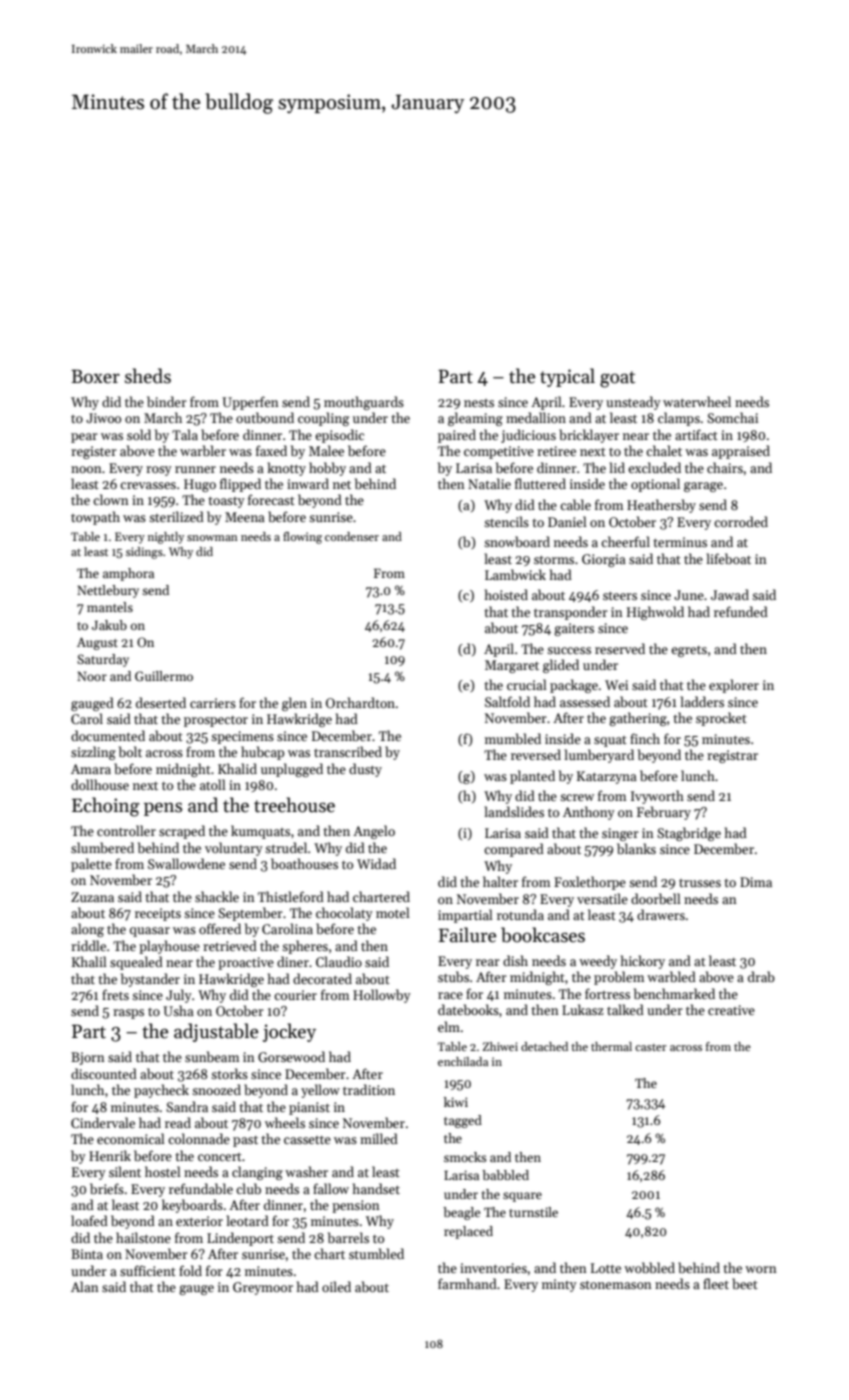 Image resolution: width=849 pixels, height=1400 pixels. Describe the element at coordinates (92, 897) in the document. I see `Zuzana` at that location.
